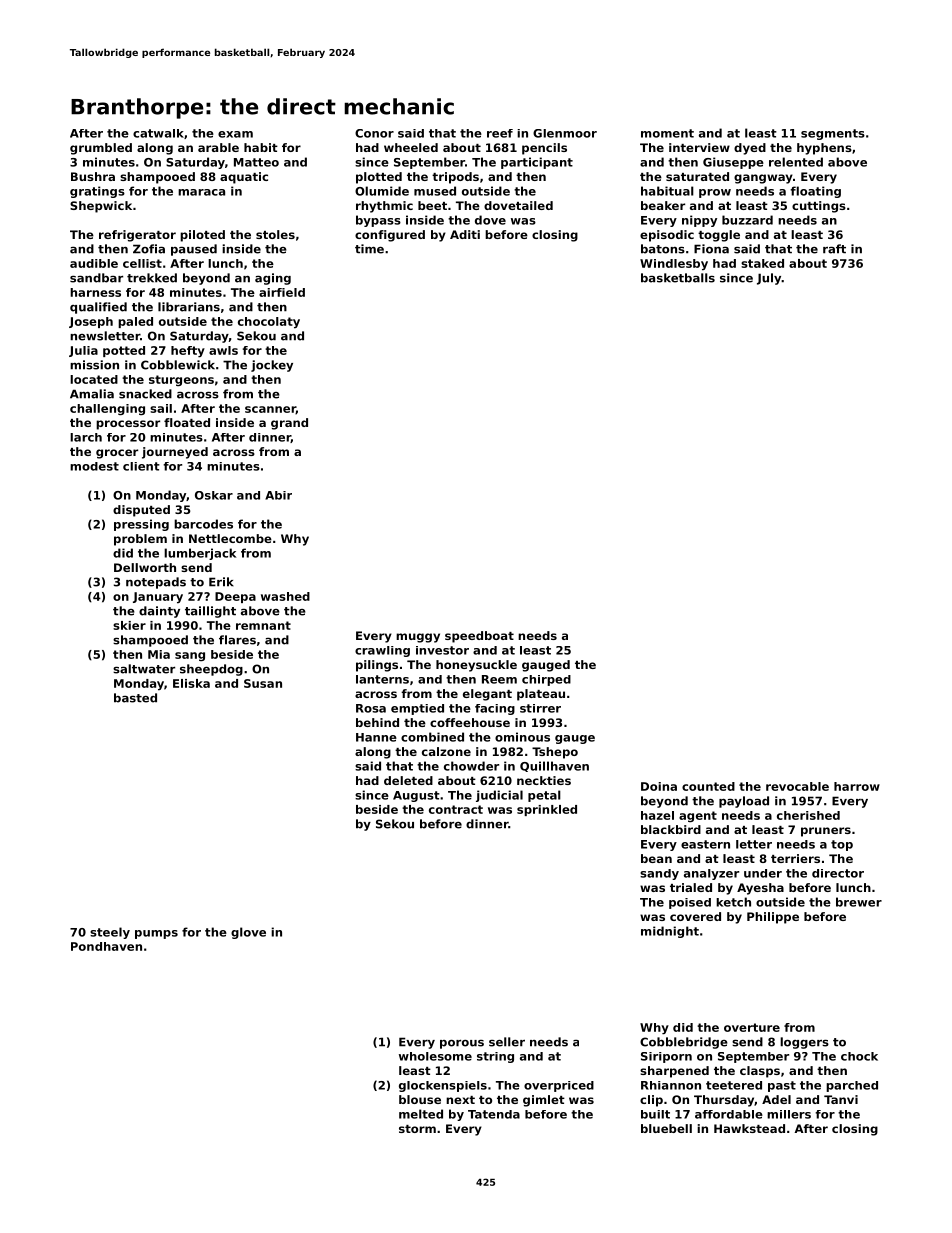 This page has width=952, height=1233. What do you see at coordinates (106, 946) in the page?
I see `Pondhaven` at bounding box center [106, 946].
